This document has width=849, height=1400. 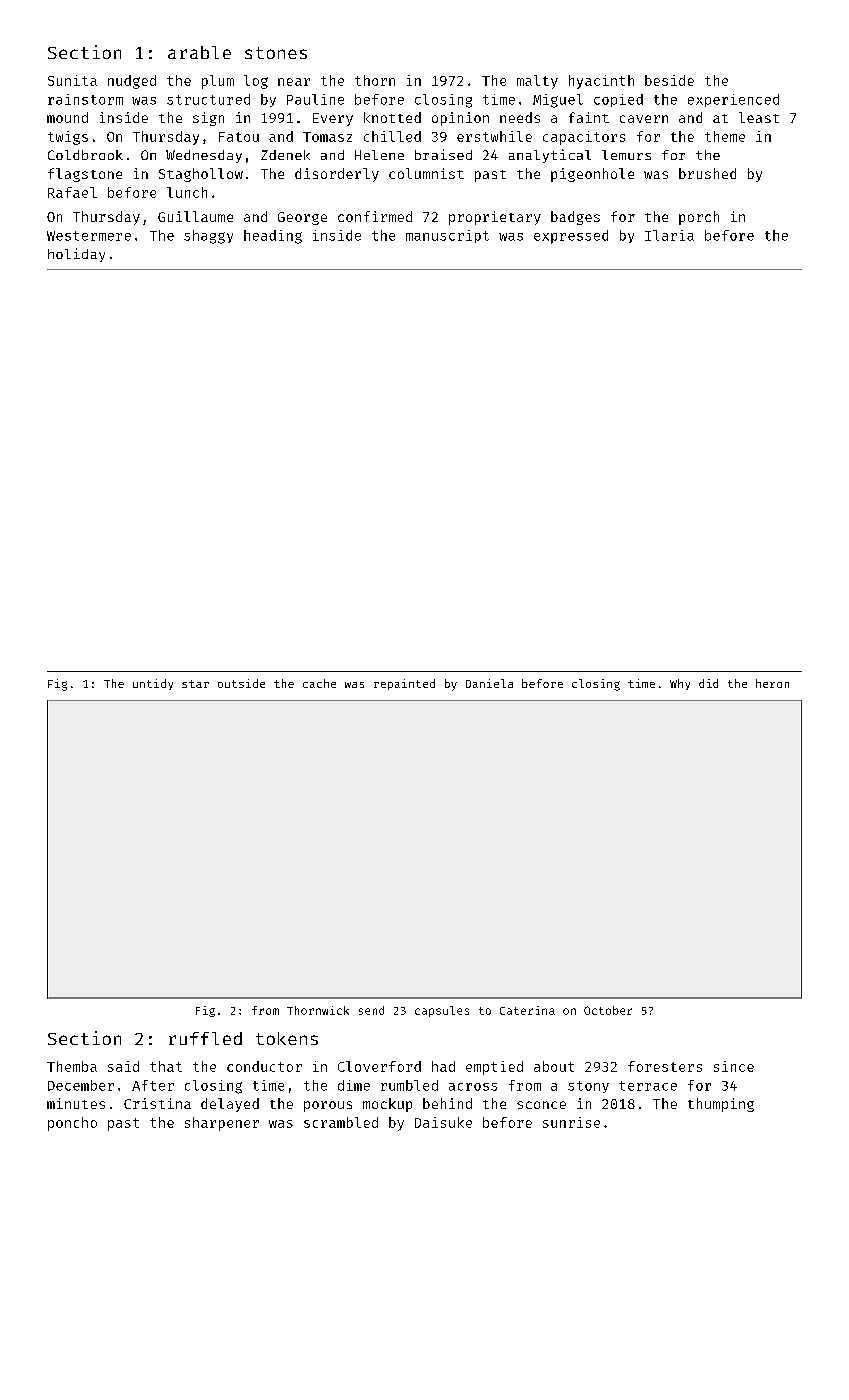 What do you see at coordinates (199, 52) in the document?
I see `arable` at bounding box center [199, 52].
